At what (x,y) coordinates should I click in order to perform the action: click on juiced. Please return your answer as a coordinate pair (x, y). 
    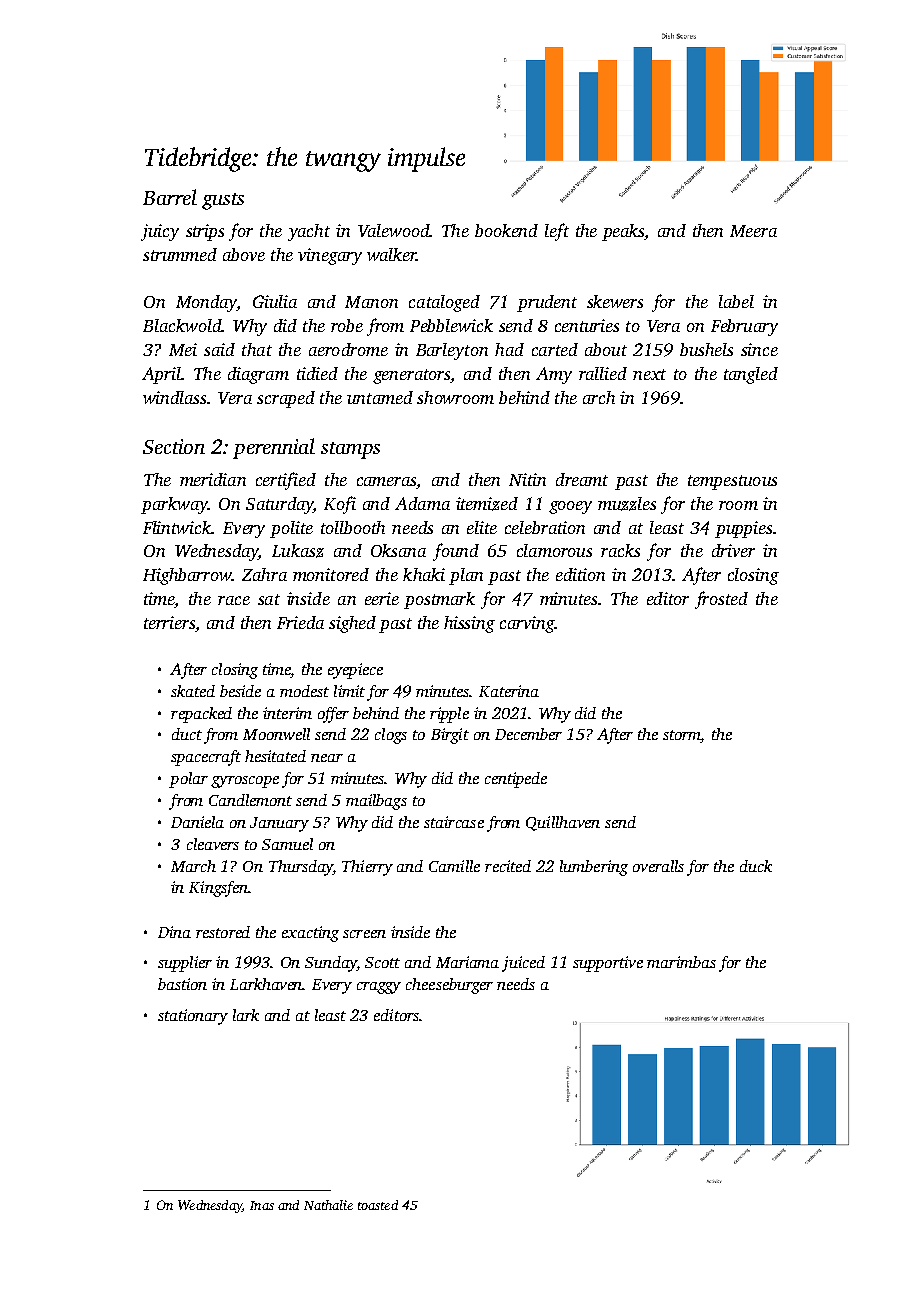
    Looking at the image, I should click on (523, 964).
